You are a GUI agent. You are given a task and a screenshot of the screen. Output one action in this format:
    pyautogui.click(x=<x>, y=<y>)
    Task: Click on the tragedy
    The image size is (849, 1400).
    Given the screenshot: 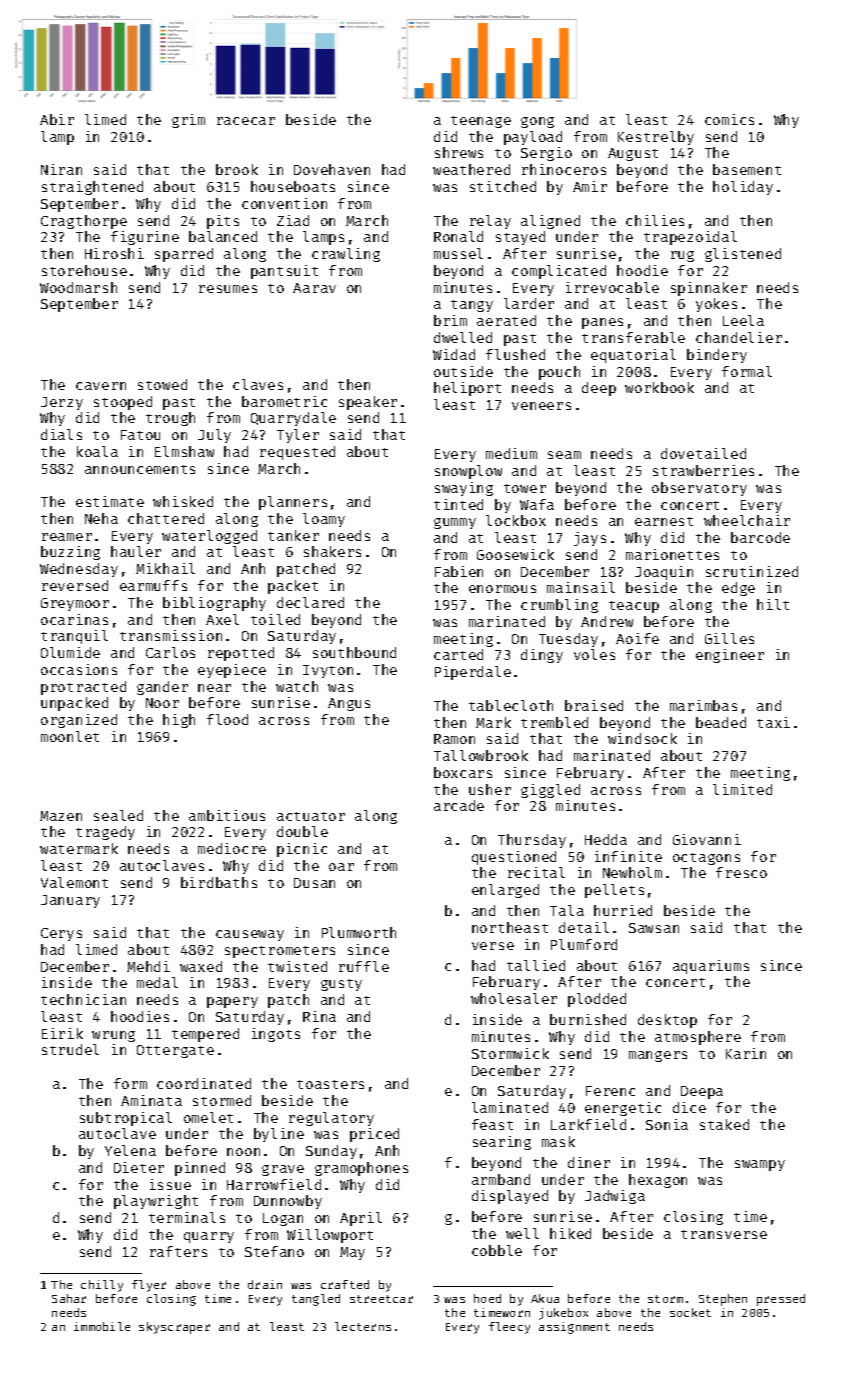 What is the action you would take?
    pyautogui.click(x=105, y=833)
